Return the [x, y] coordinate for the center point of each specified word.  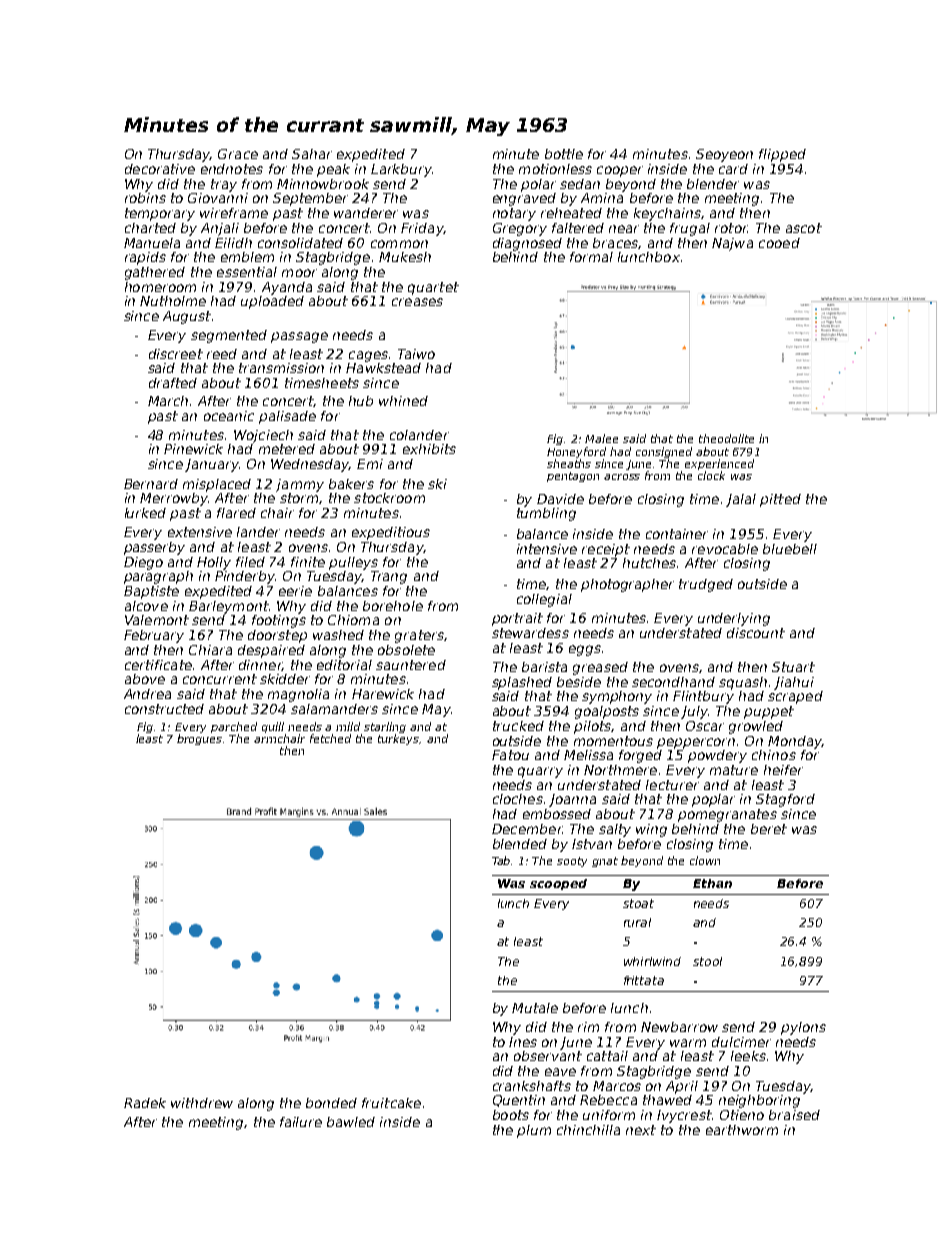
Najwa [732, 244]
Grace [238, 154]
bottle [564, 154]
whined [403, 401]
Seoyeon [724, 155]
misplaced [217, 485]
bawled [351, 1122]
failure [301, 1122]
